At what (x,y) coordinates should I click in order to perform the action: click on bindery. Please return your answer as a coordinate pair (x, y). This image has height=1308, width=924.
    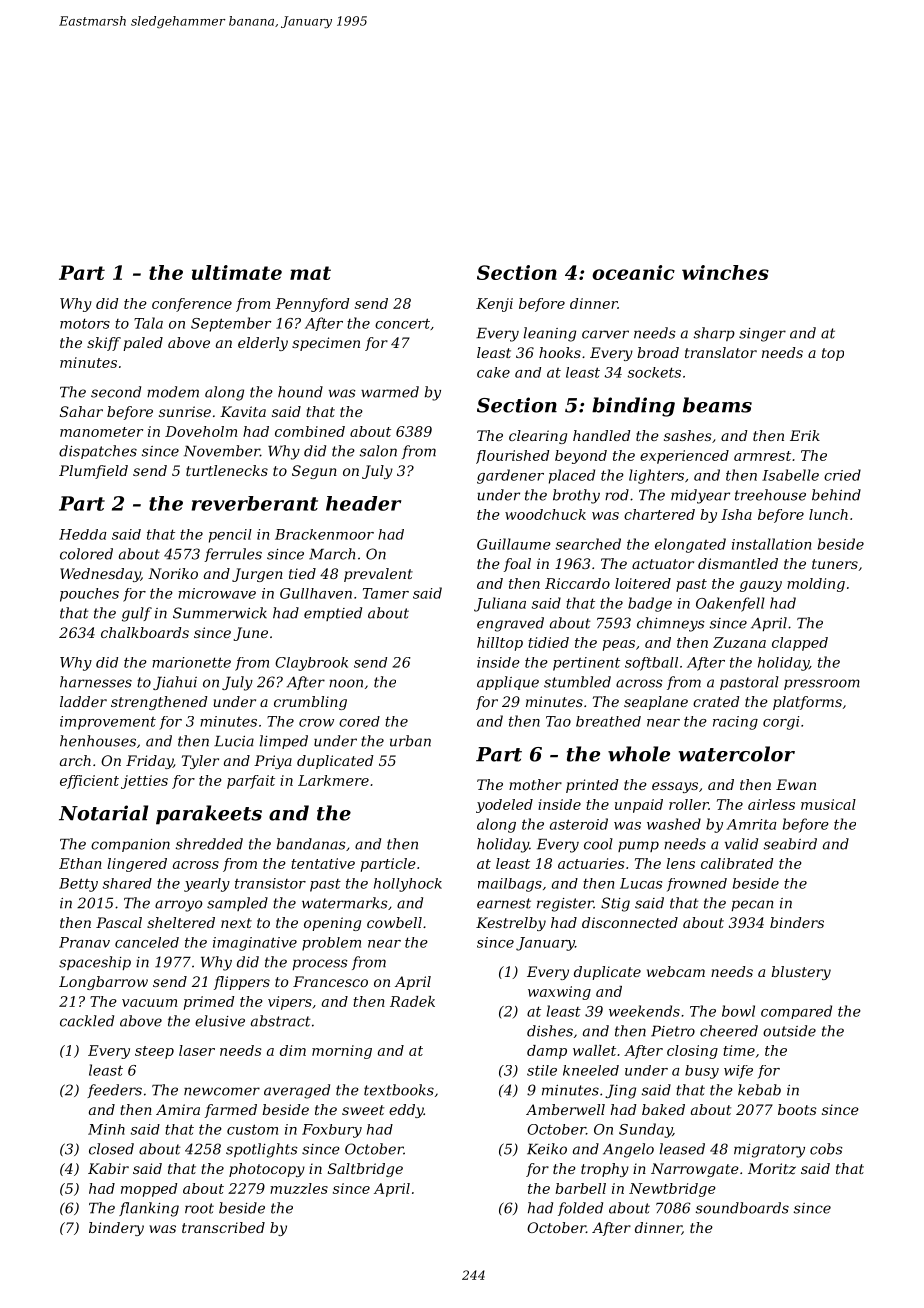
    Looking at the image, I should click on (116, 1229).
